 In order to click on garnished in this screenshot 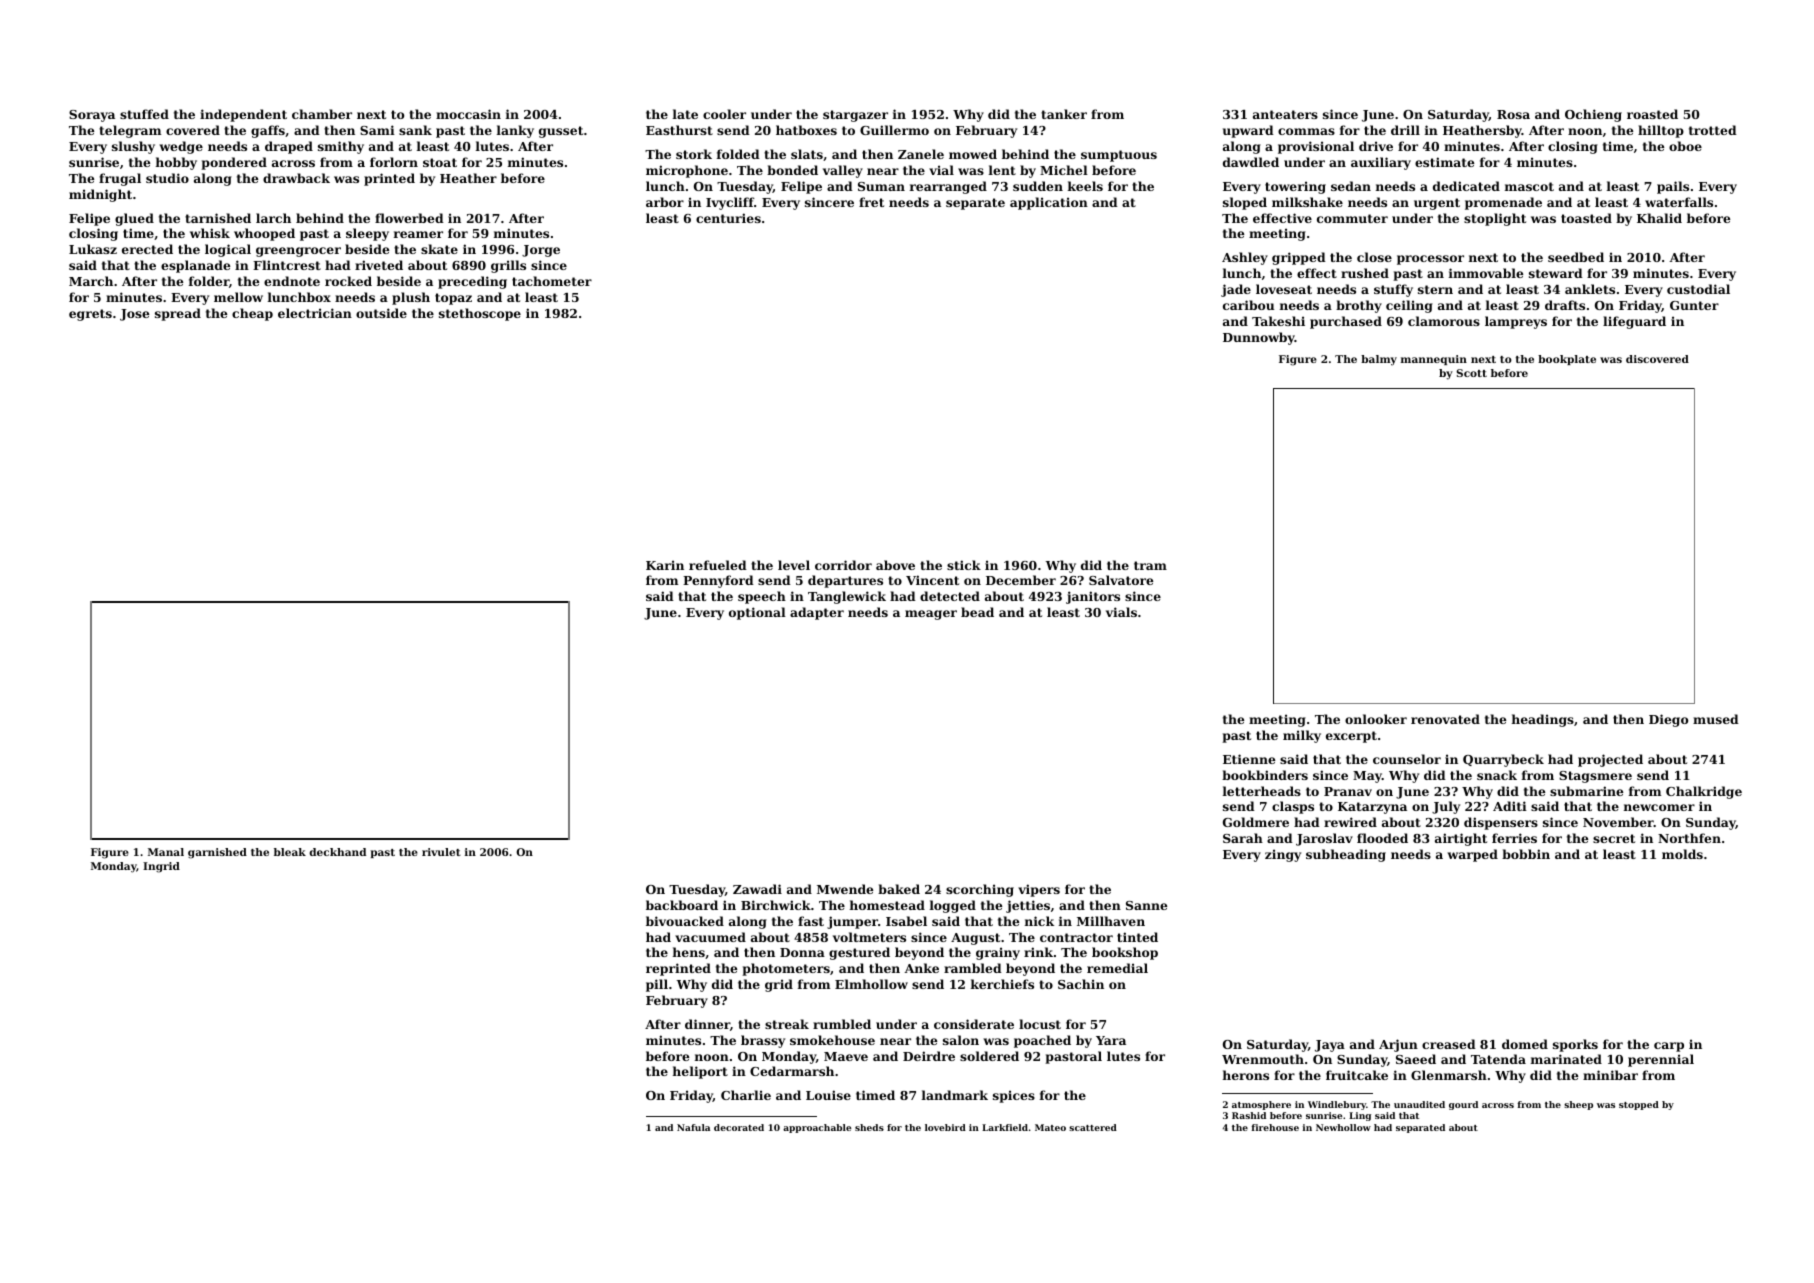, I will do `click(217, 853)`.
